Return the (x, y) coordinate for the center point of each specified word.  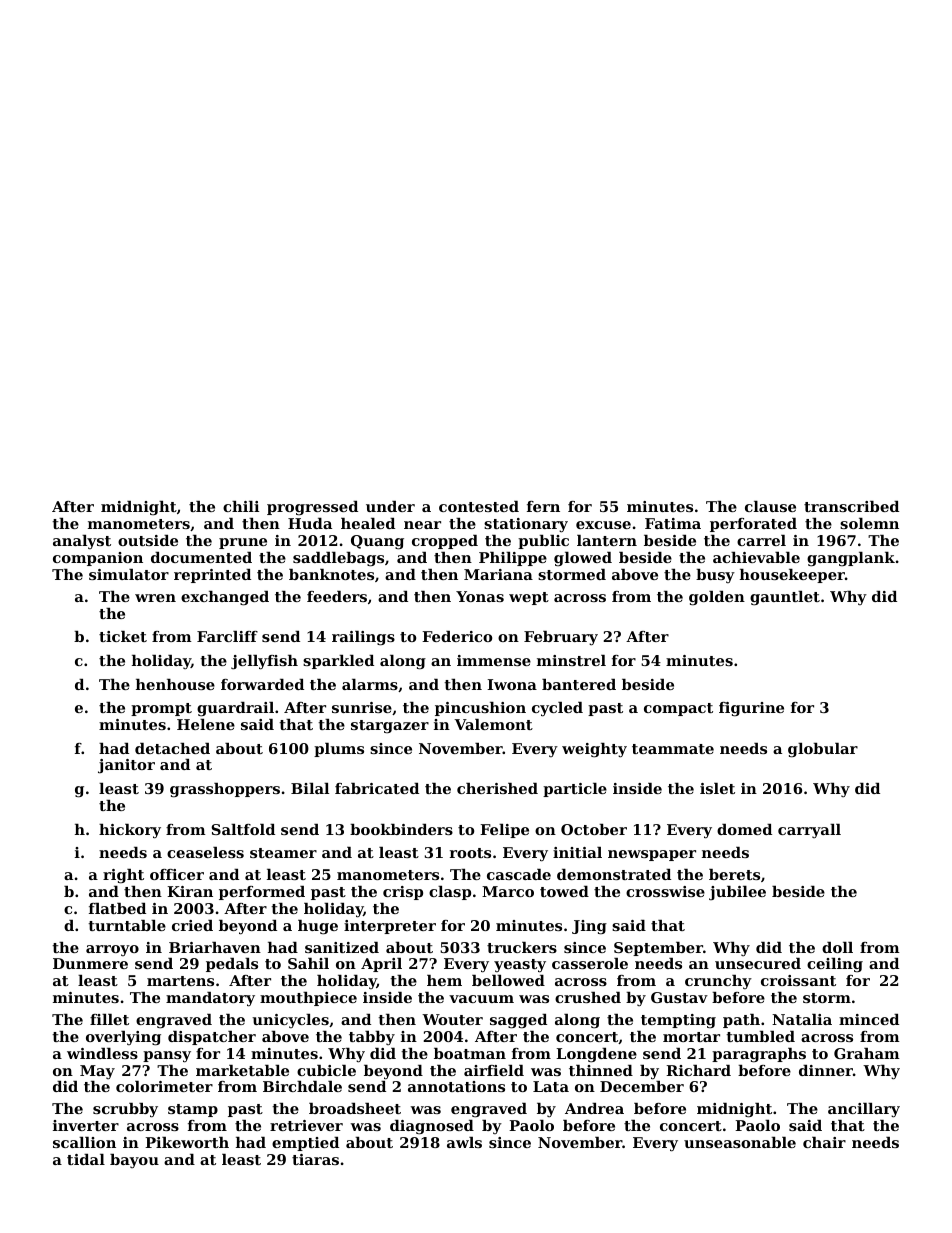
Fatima (673, 523)
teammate (673, 749)
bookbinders (401, 829)
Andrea (594, 1108)
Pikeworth (187, 1142)
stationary (526, 525)
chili (241, 506)
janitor (126, 766)
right (123, 876)
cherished (497, 788)
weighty (594, 750)
